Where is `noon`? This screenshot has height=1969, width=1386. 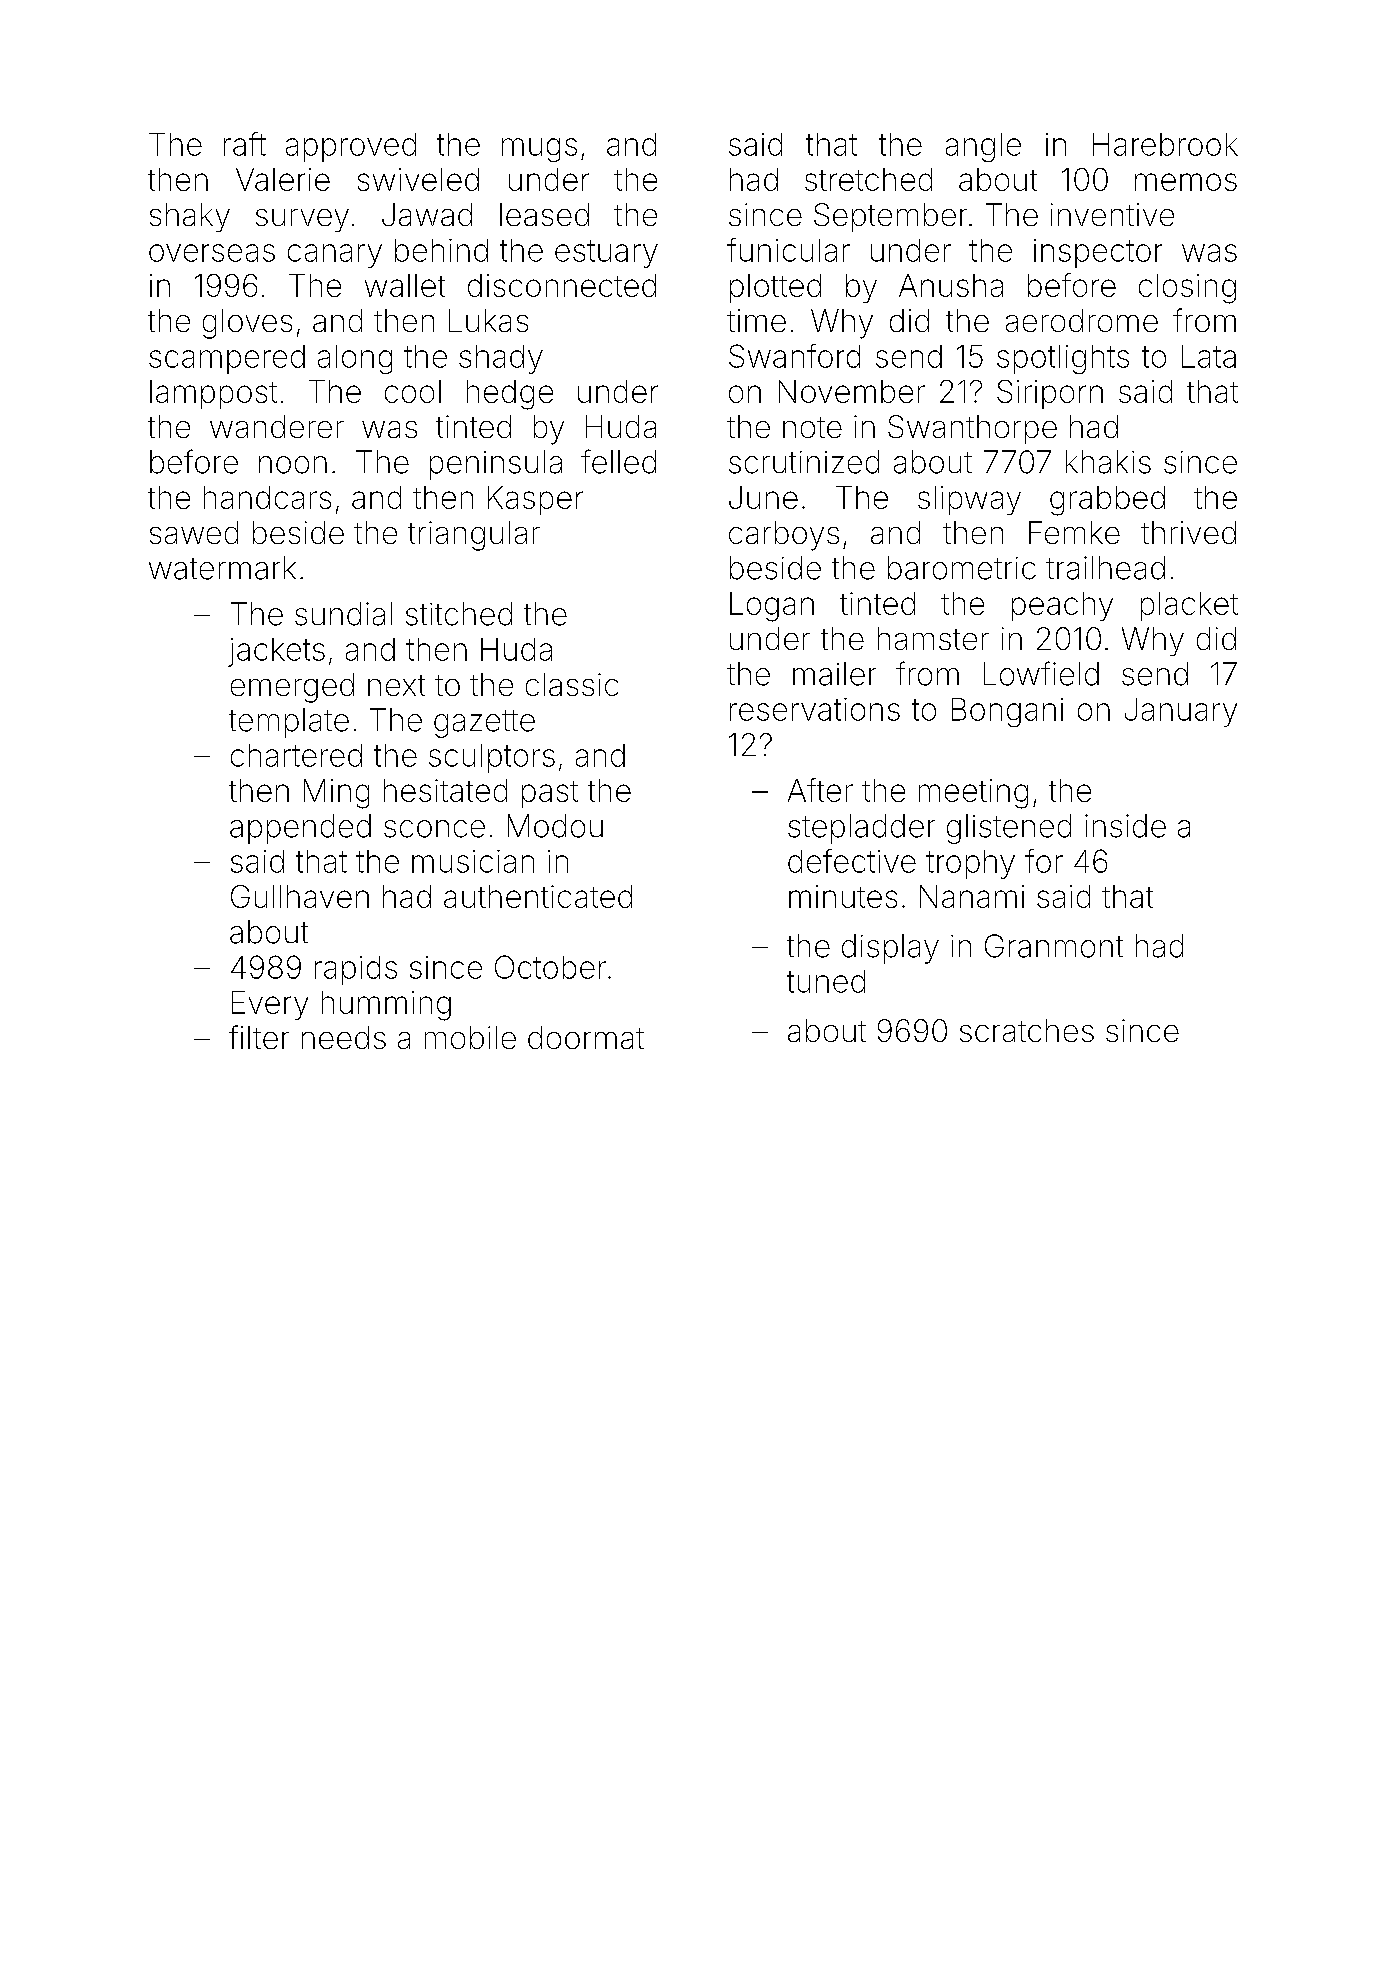
noon is located at coordinates (293, 465).
